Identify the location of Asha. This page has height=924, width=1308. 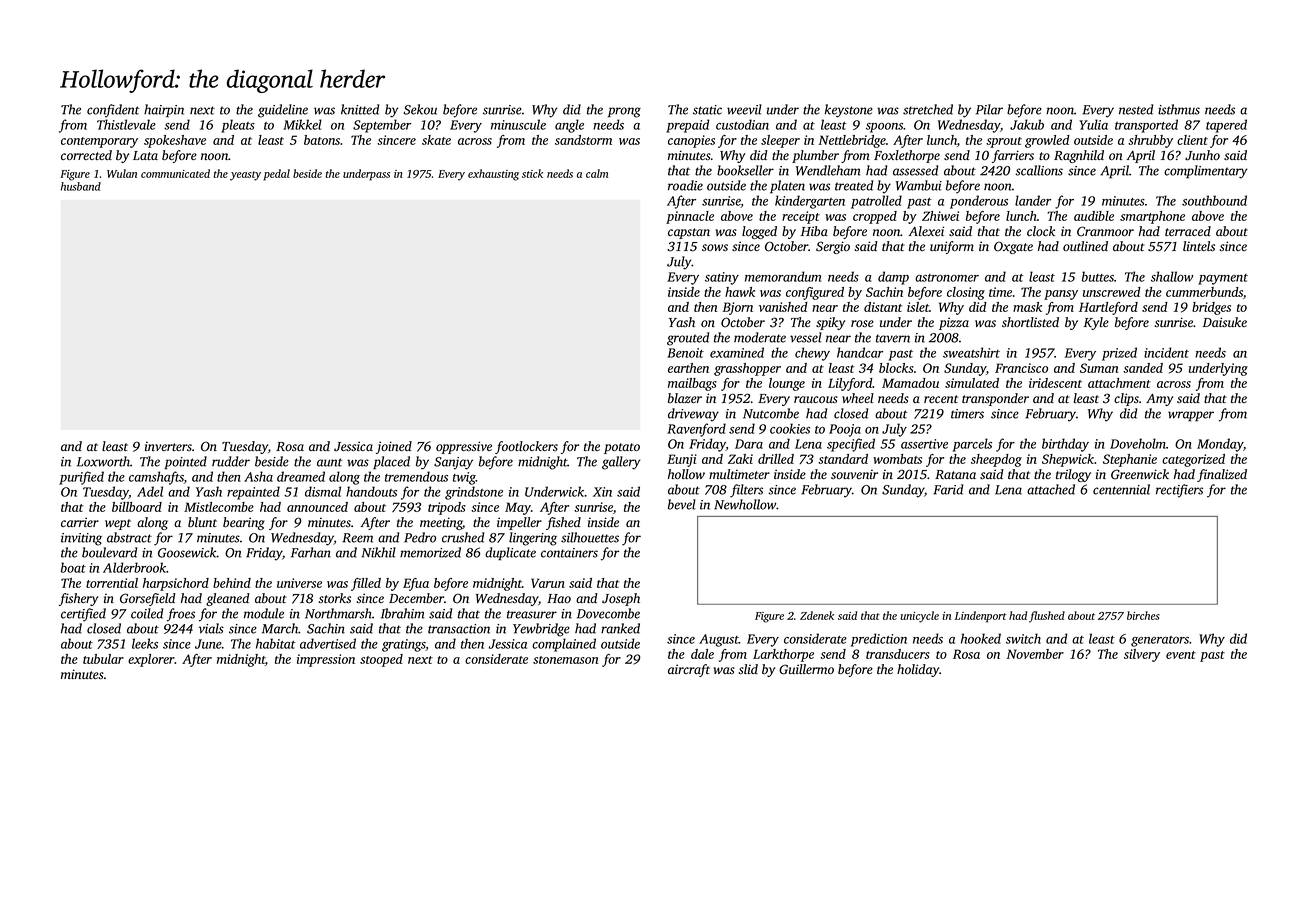
(258, 476).
